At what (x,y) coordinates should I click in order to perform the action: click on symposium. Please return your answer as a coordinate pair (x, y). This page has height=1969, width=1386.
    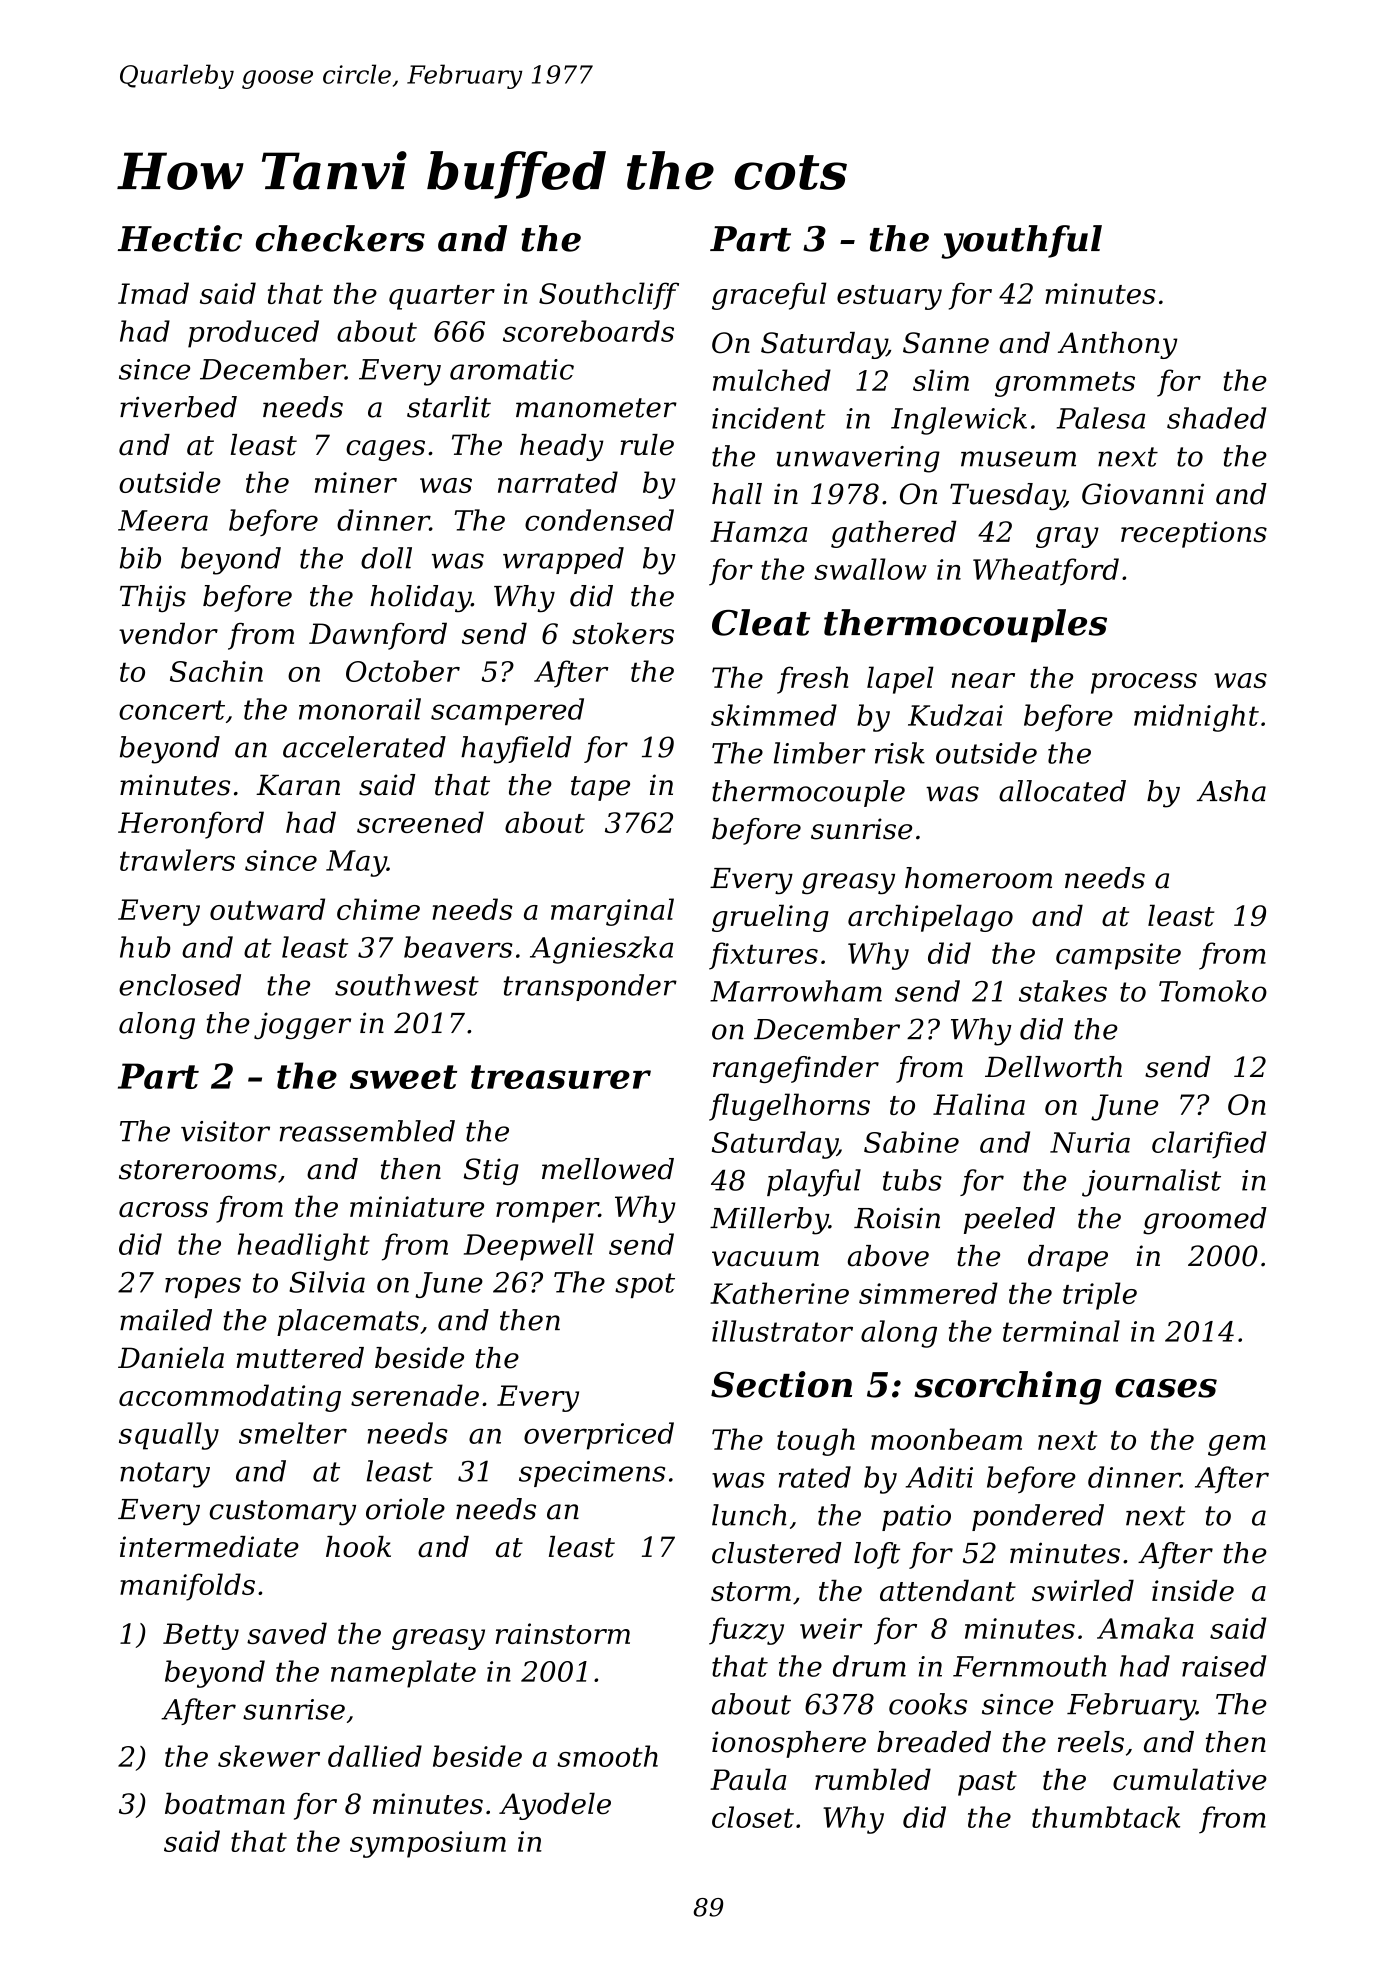
    Looking at the image, I should click on (428, 1844).
